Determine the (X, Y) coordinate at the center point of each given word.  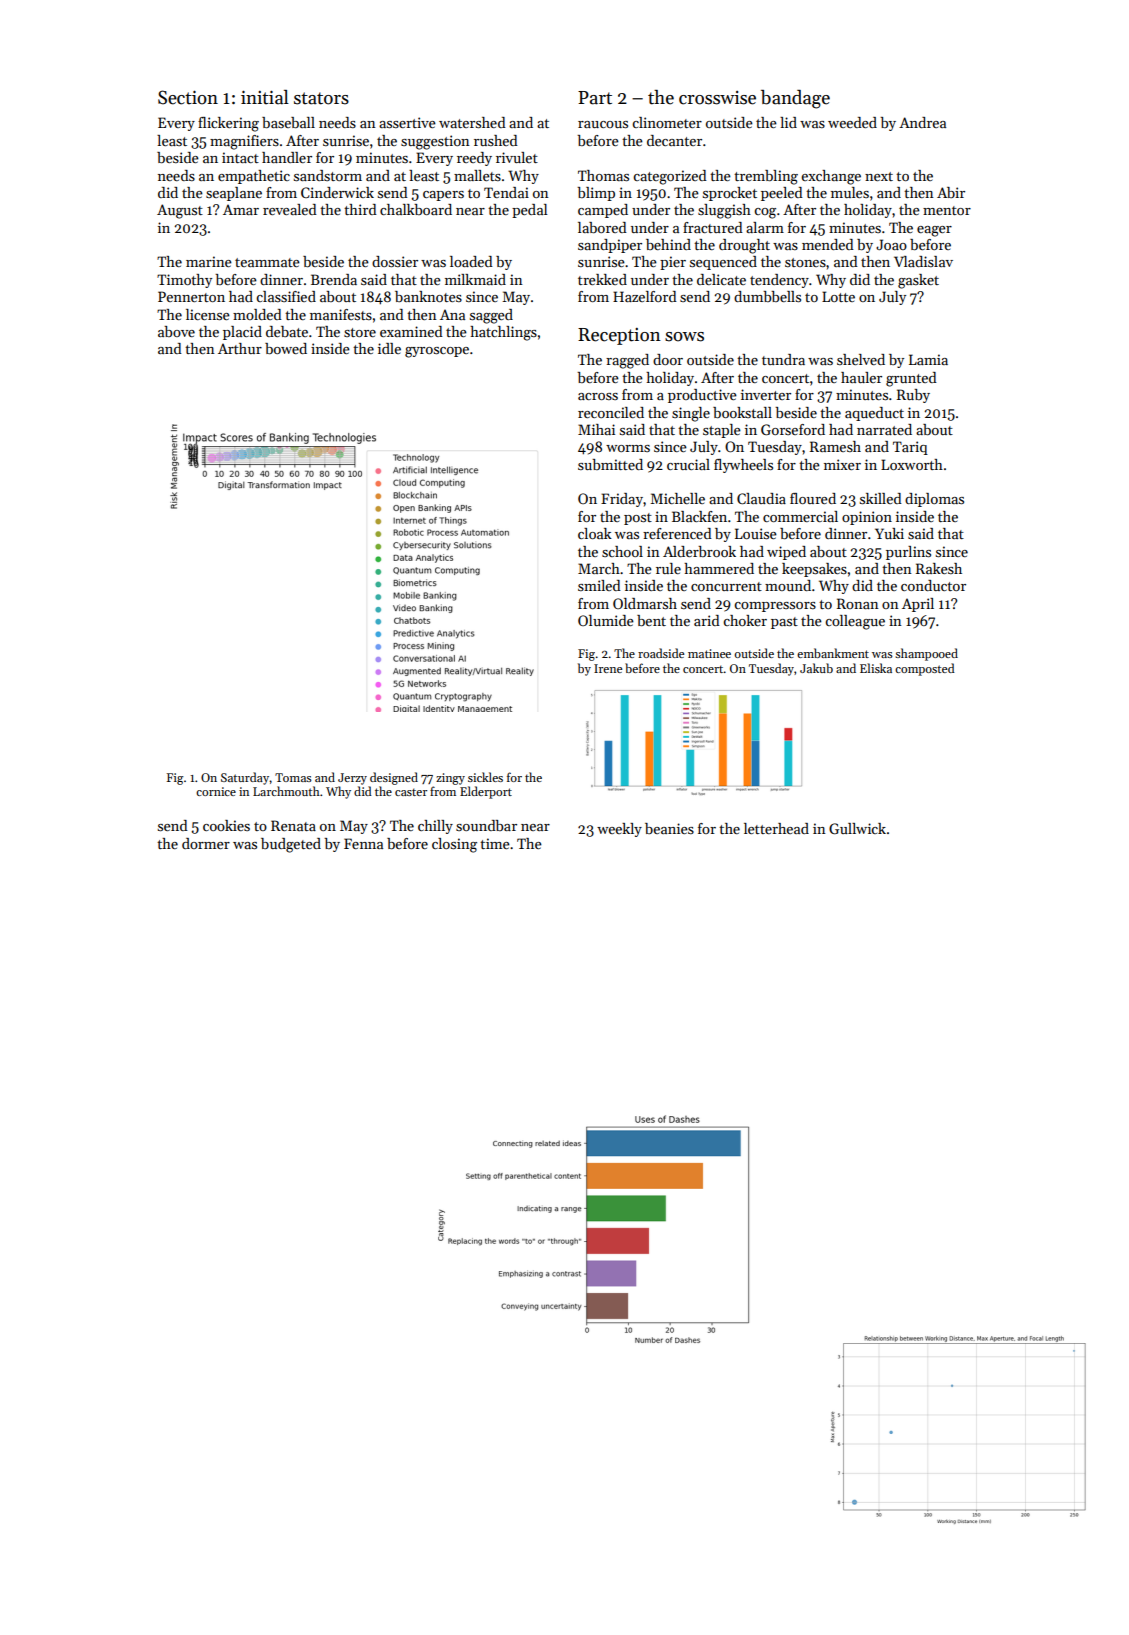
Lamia (928, 359)
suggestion (435, 142)
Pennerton (191, 296)
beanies (669, 828)
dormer (206, 843)
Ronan (858, 603)
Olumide (606, 620)
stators (321, 98)
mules (850, 192)
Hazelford (645, 296)
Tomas (293, 777)
